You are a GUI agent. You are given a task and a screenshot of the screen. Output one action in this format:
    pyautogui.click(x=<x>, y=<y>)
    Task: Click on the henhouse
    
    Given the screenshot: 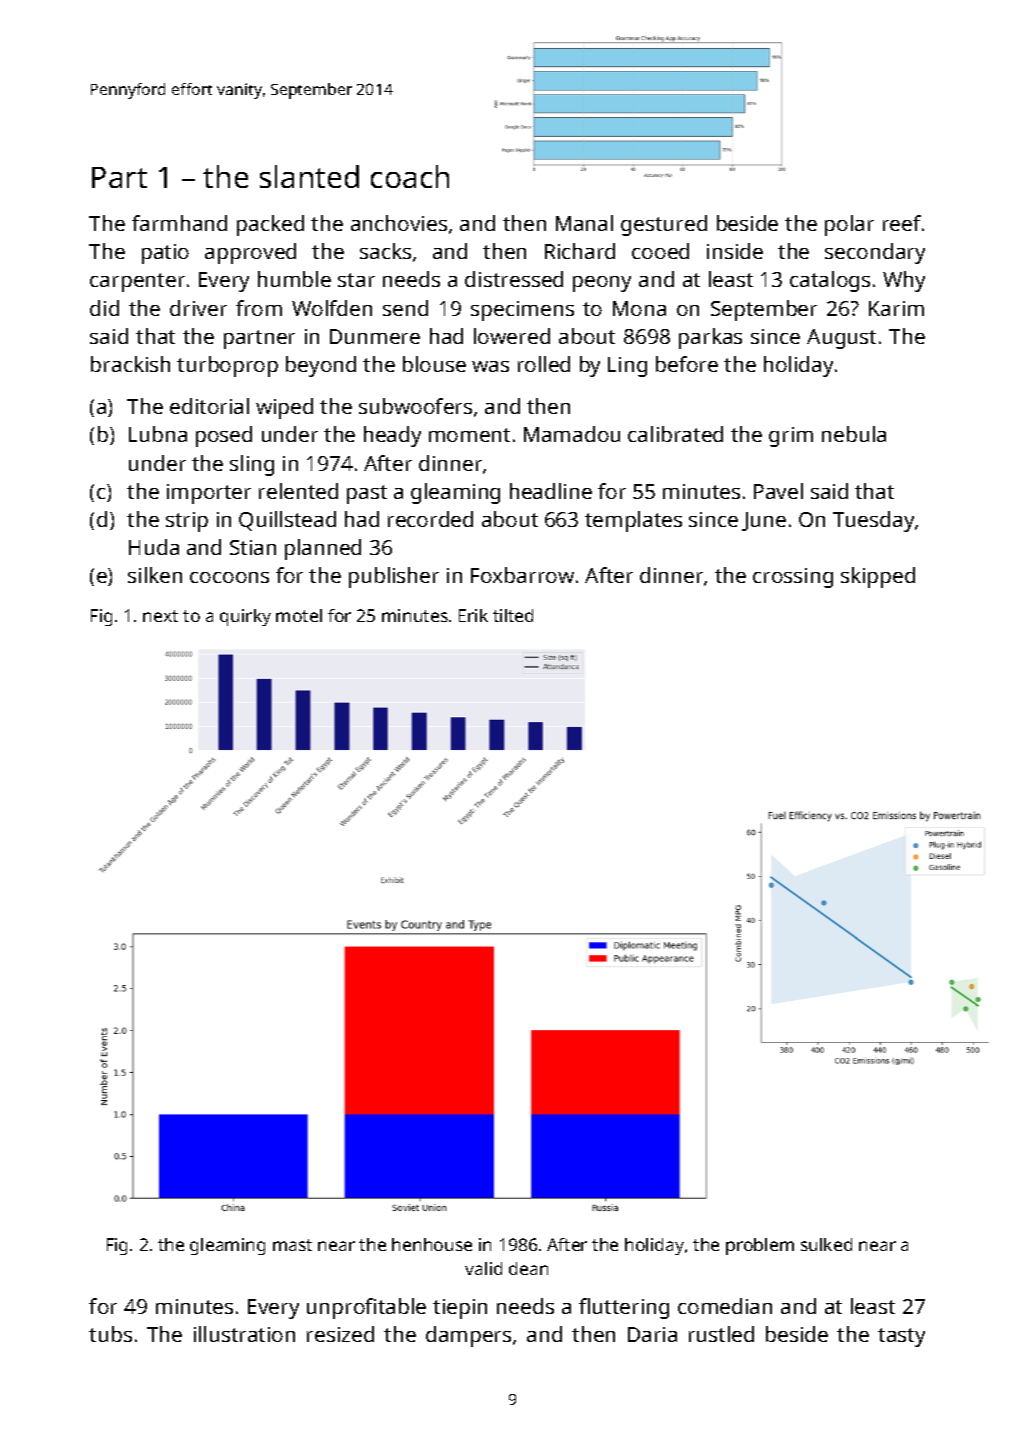 What is the action you would take?
    pyautogui.click(x=432, y=1244)
